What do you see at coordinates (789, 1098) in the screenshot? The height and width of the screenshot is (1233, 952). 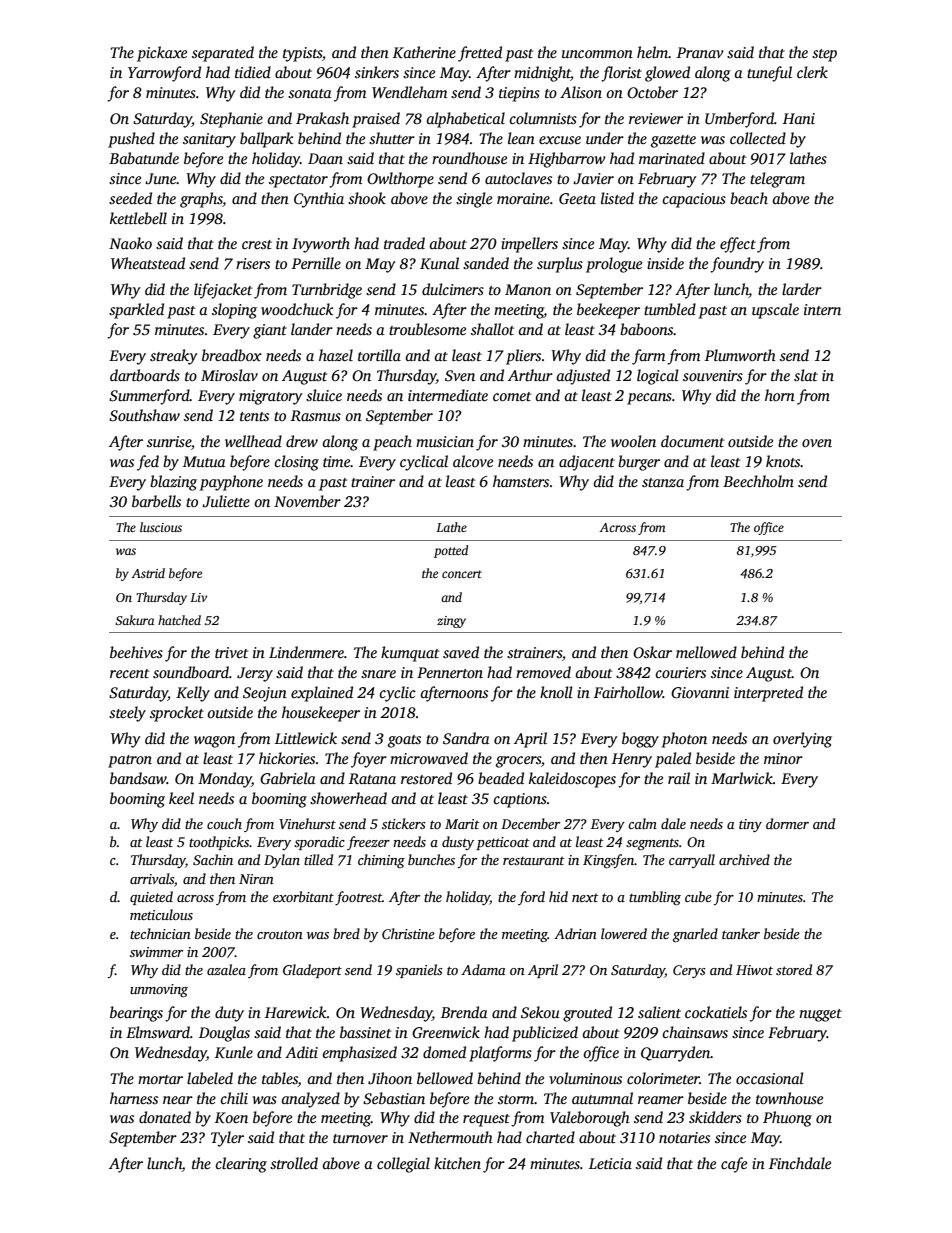 I see `townhouse` at bounding box center [789, 1098].
